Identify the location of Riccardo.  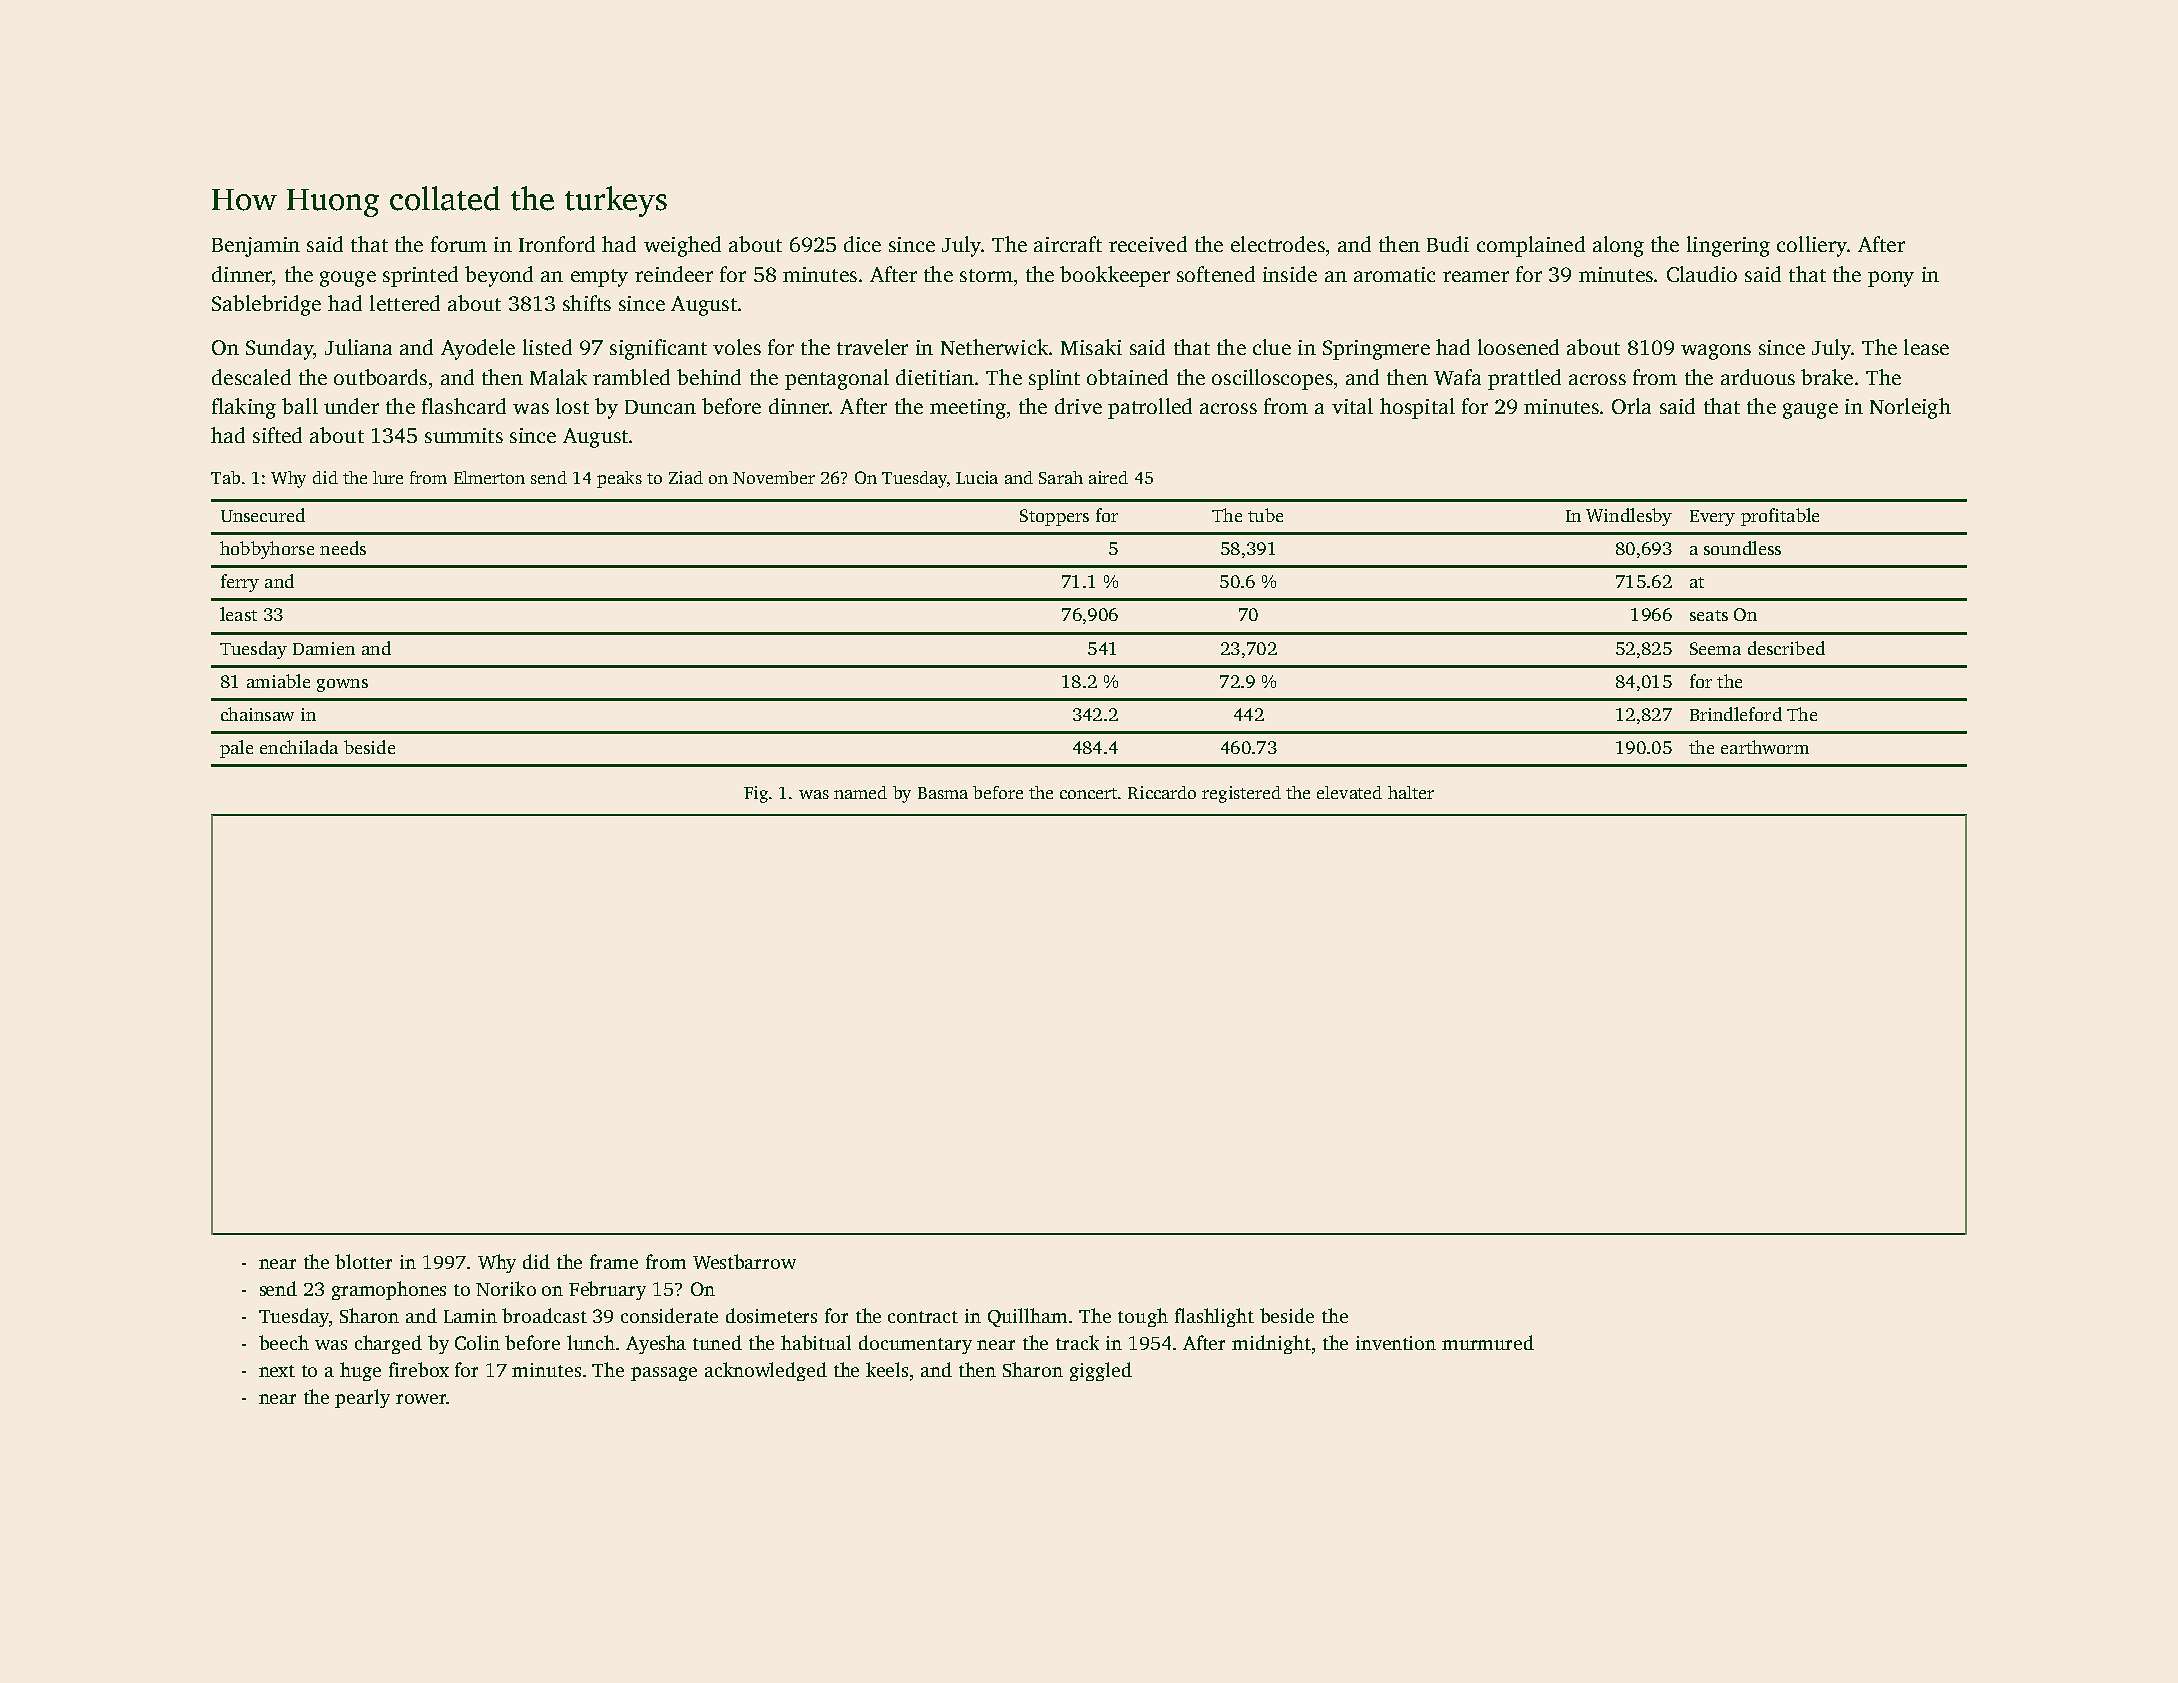
(1162, 792).
